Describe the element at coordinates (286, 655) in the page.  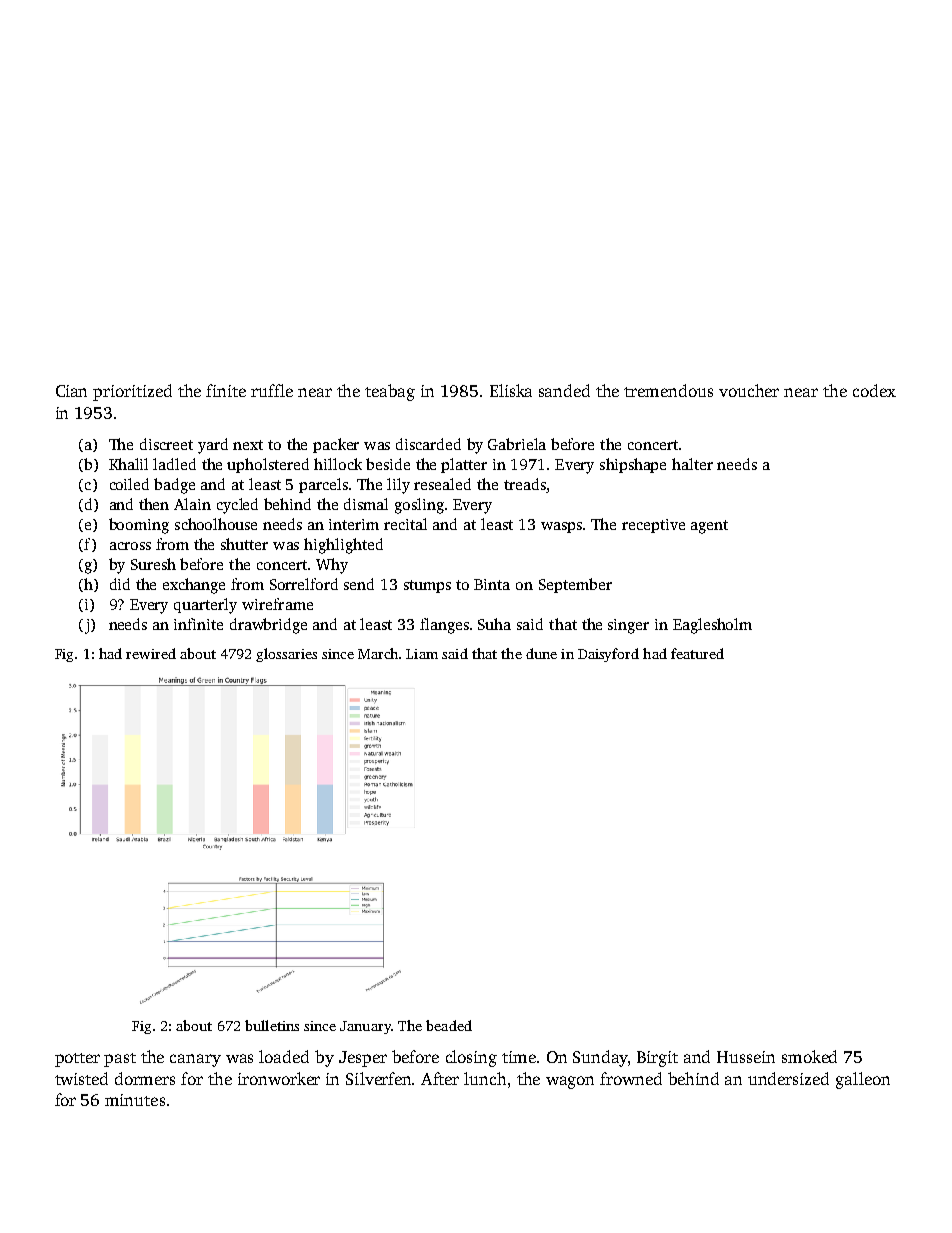
I see `glossaries` at that location.
